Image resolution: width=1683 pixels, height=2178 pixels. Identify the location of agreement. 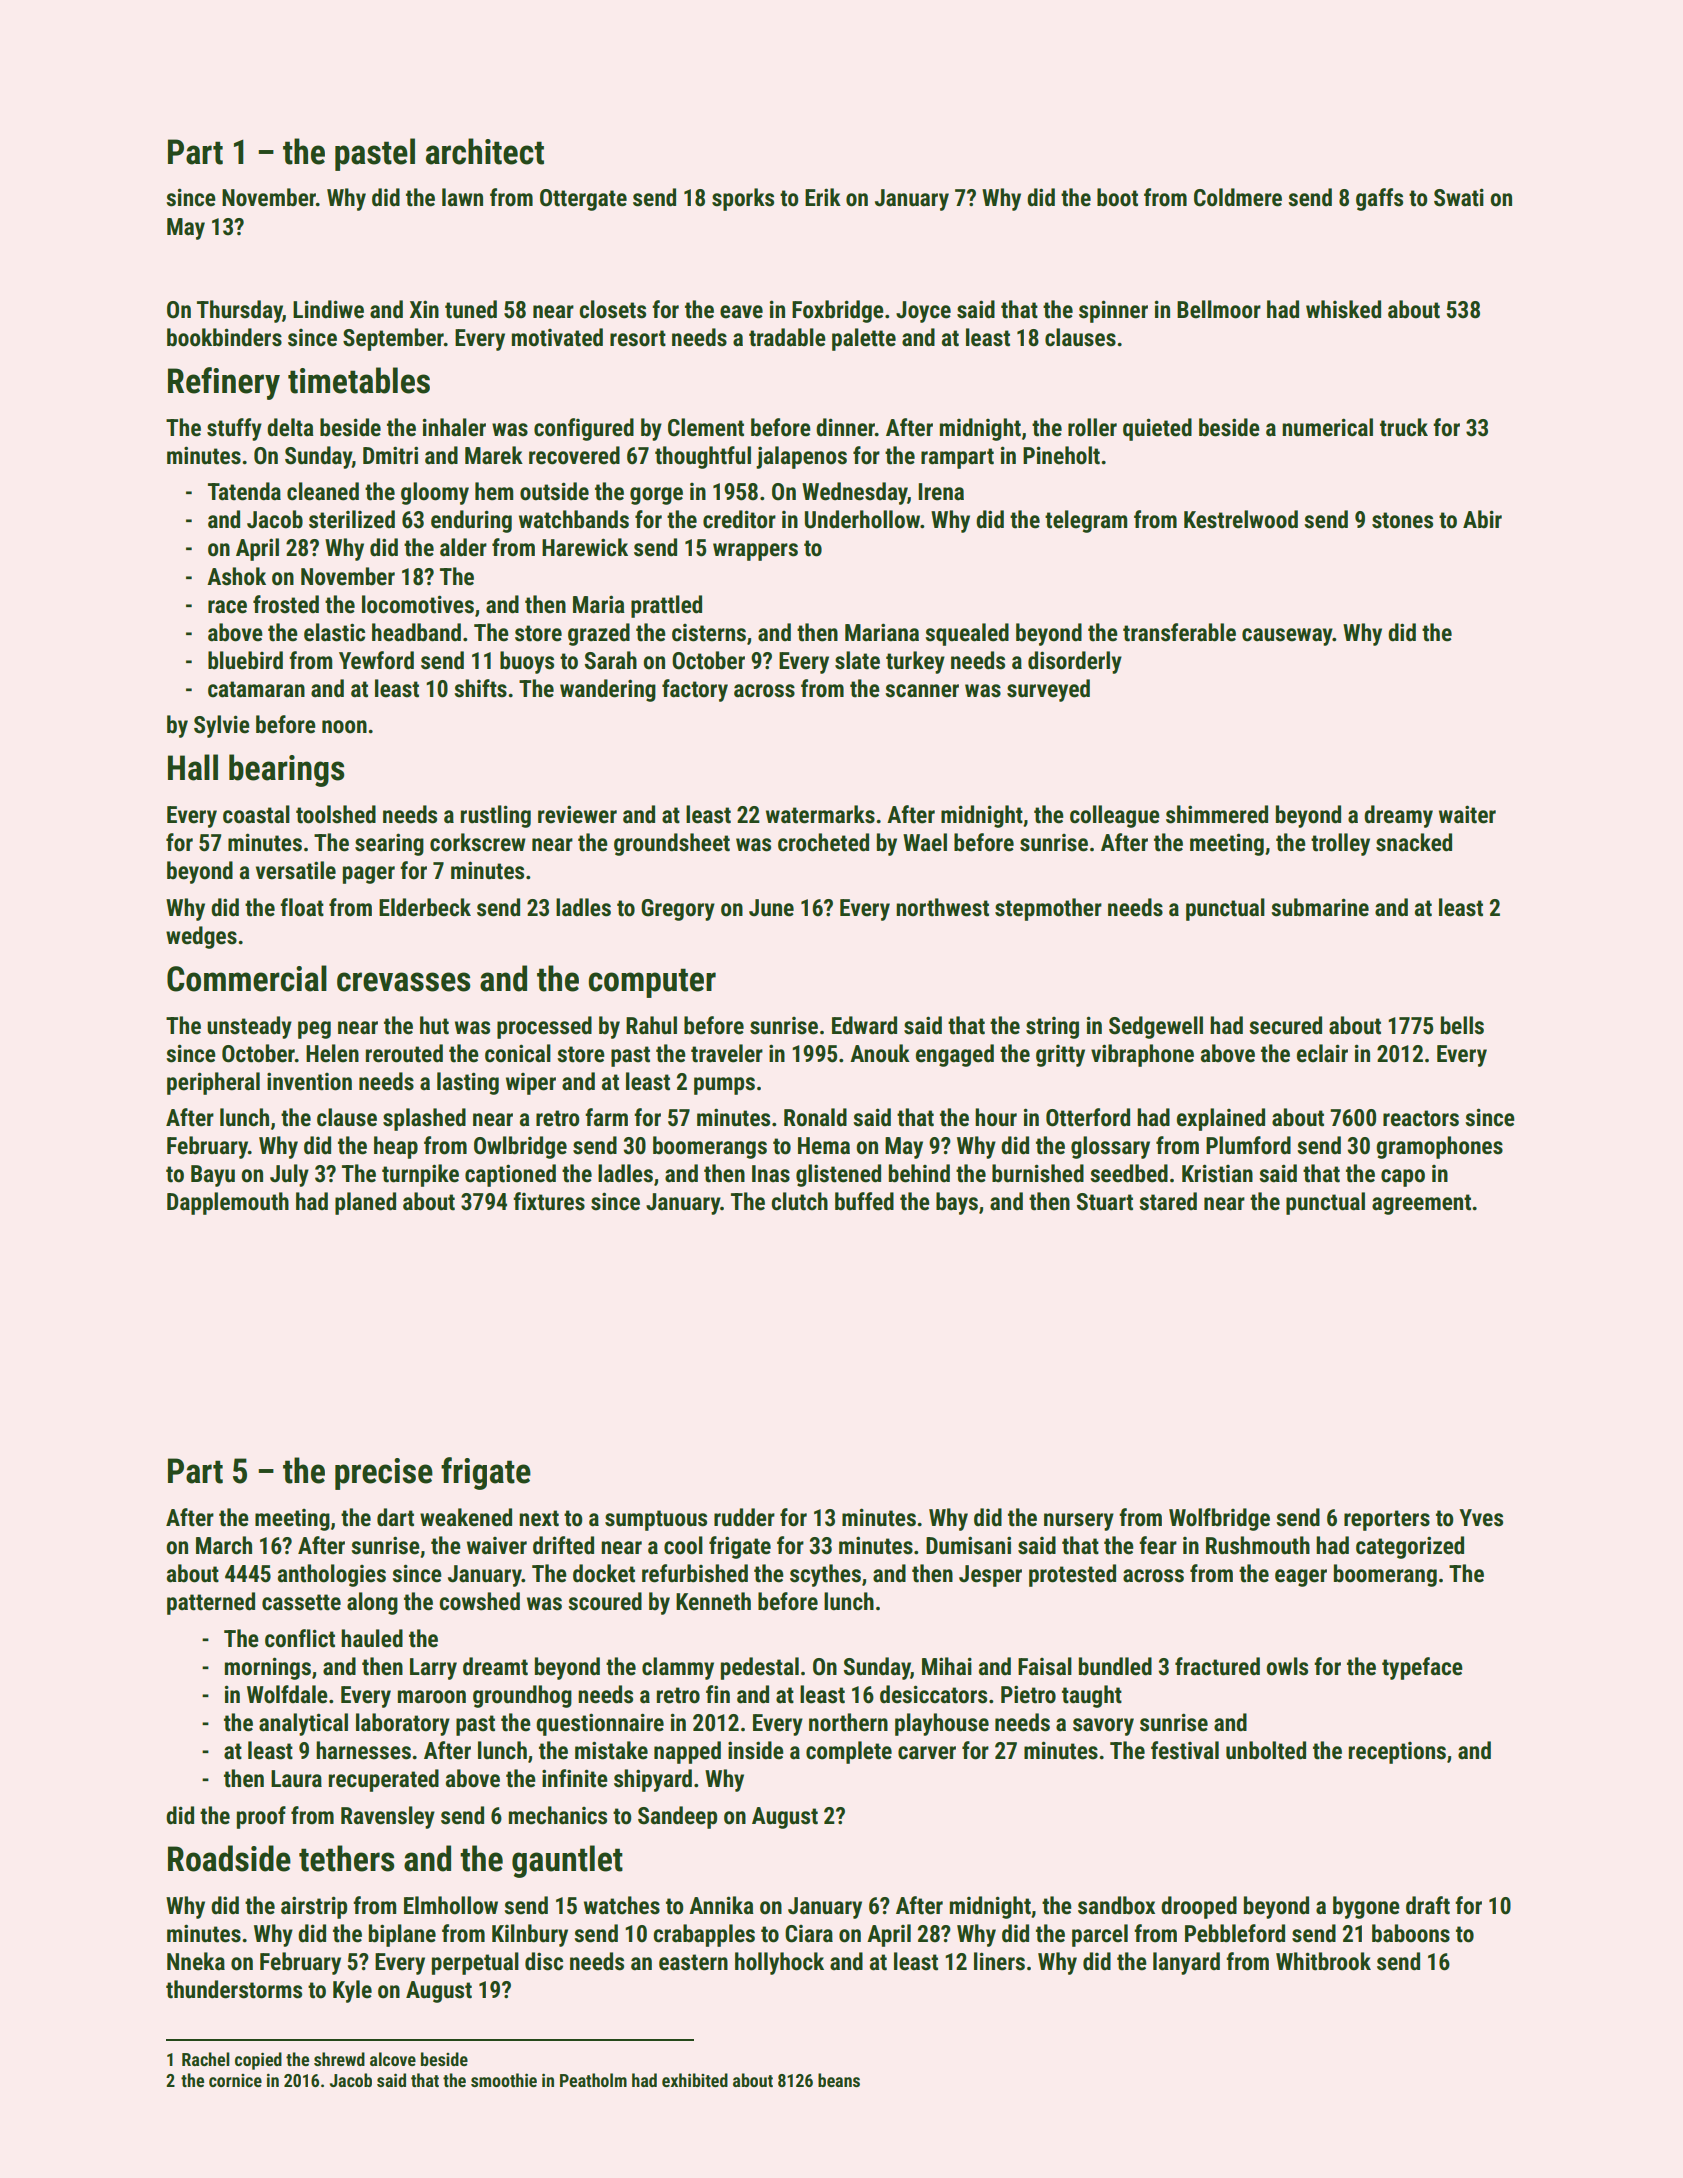
(1421, 1204).
